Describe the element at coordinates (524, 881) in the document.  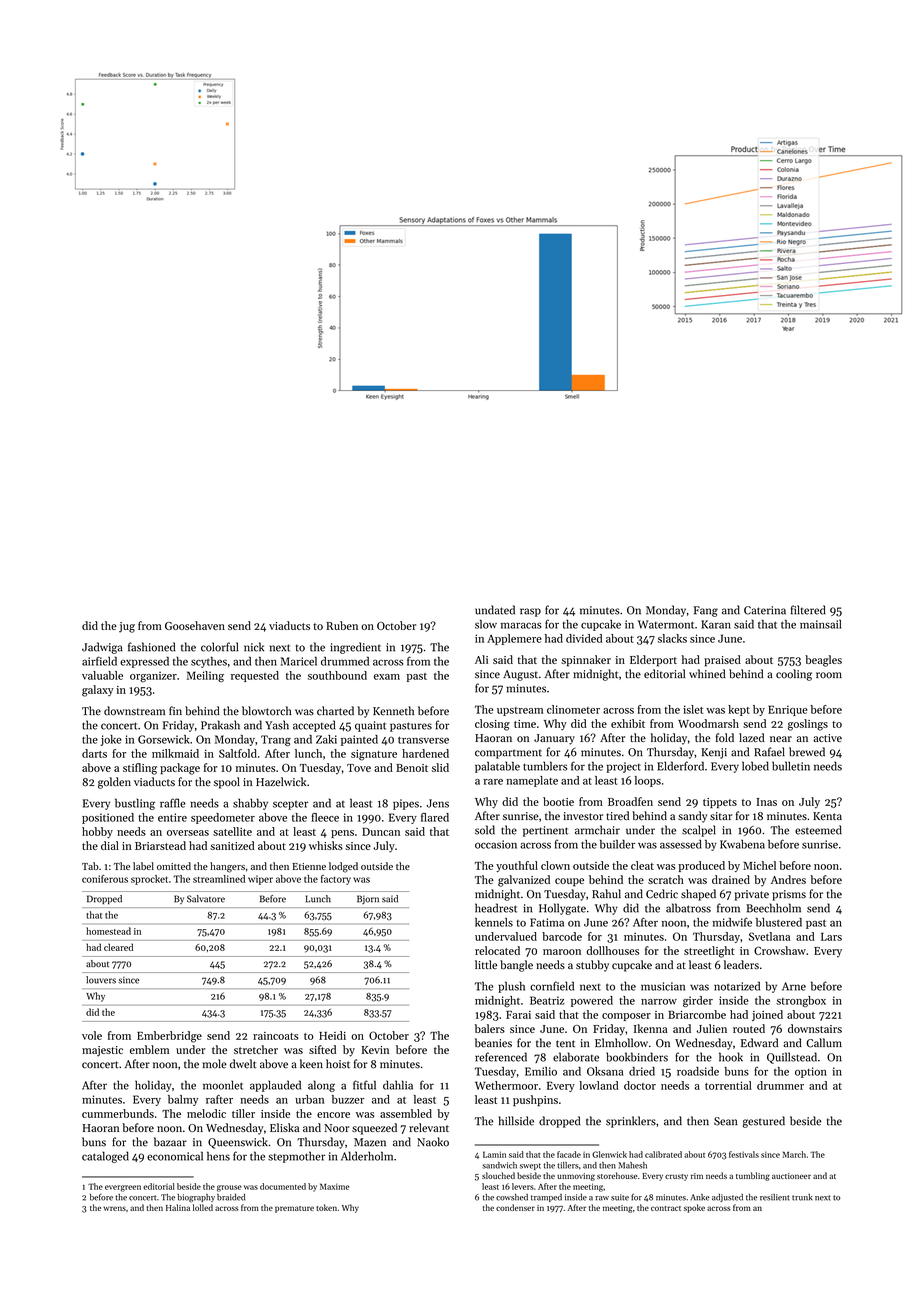
I see `galvanized` at that location.
